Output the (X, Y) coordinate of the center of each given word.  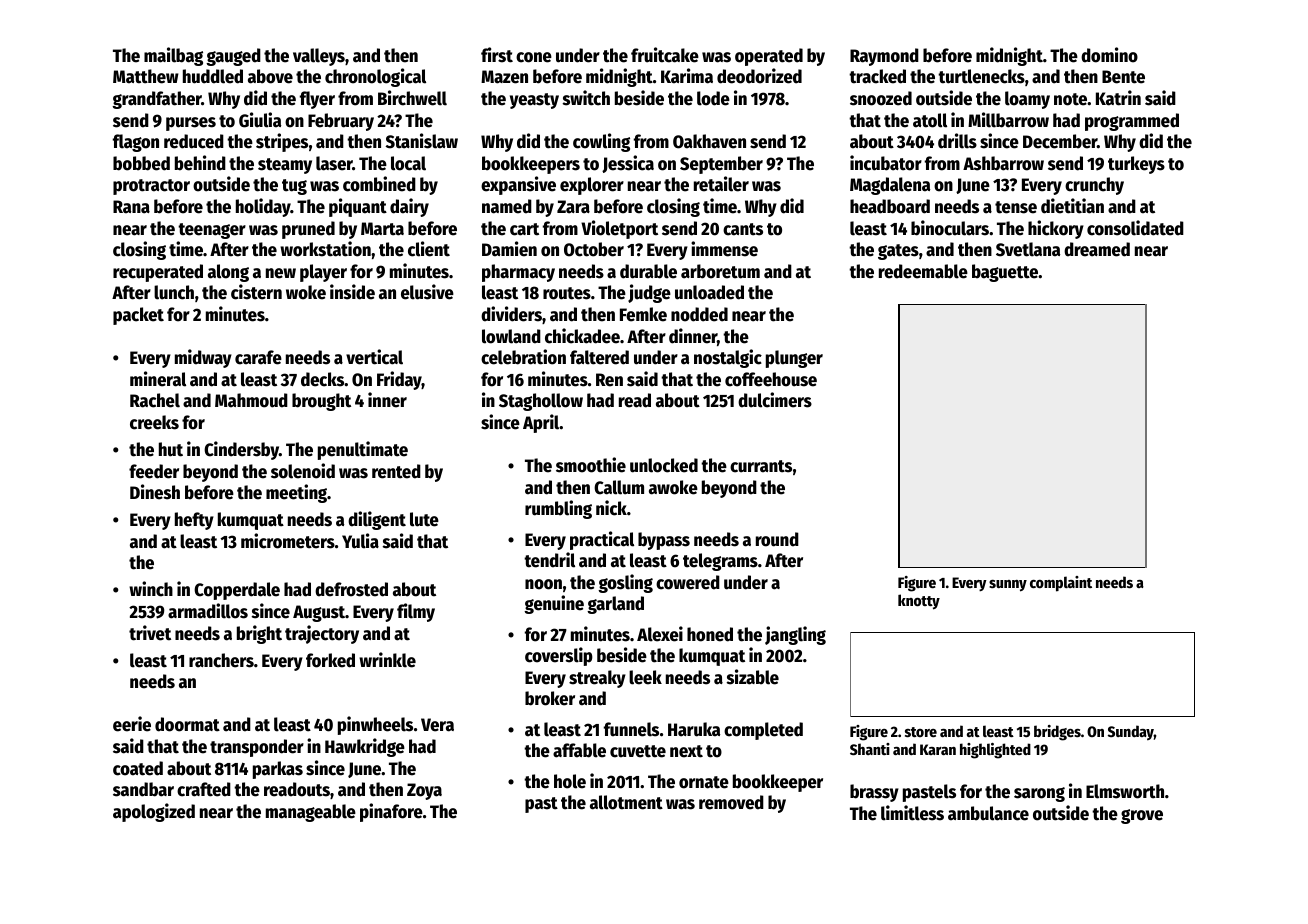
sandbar (143, 789)
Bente (1123, 77)
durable (648, 271)
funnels (631, 729)
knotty (919, 602)
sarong (1039, 794)
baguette (1005, 273)
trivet (150, 633)
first (497, 55)
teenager (212, 231)
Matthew (146, 76)
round (777, 539)
